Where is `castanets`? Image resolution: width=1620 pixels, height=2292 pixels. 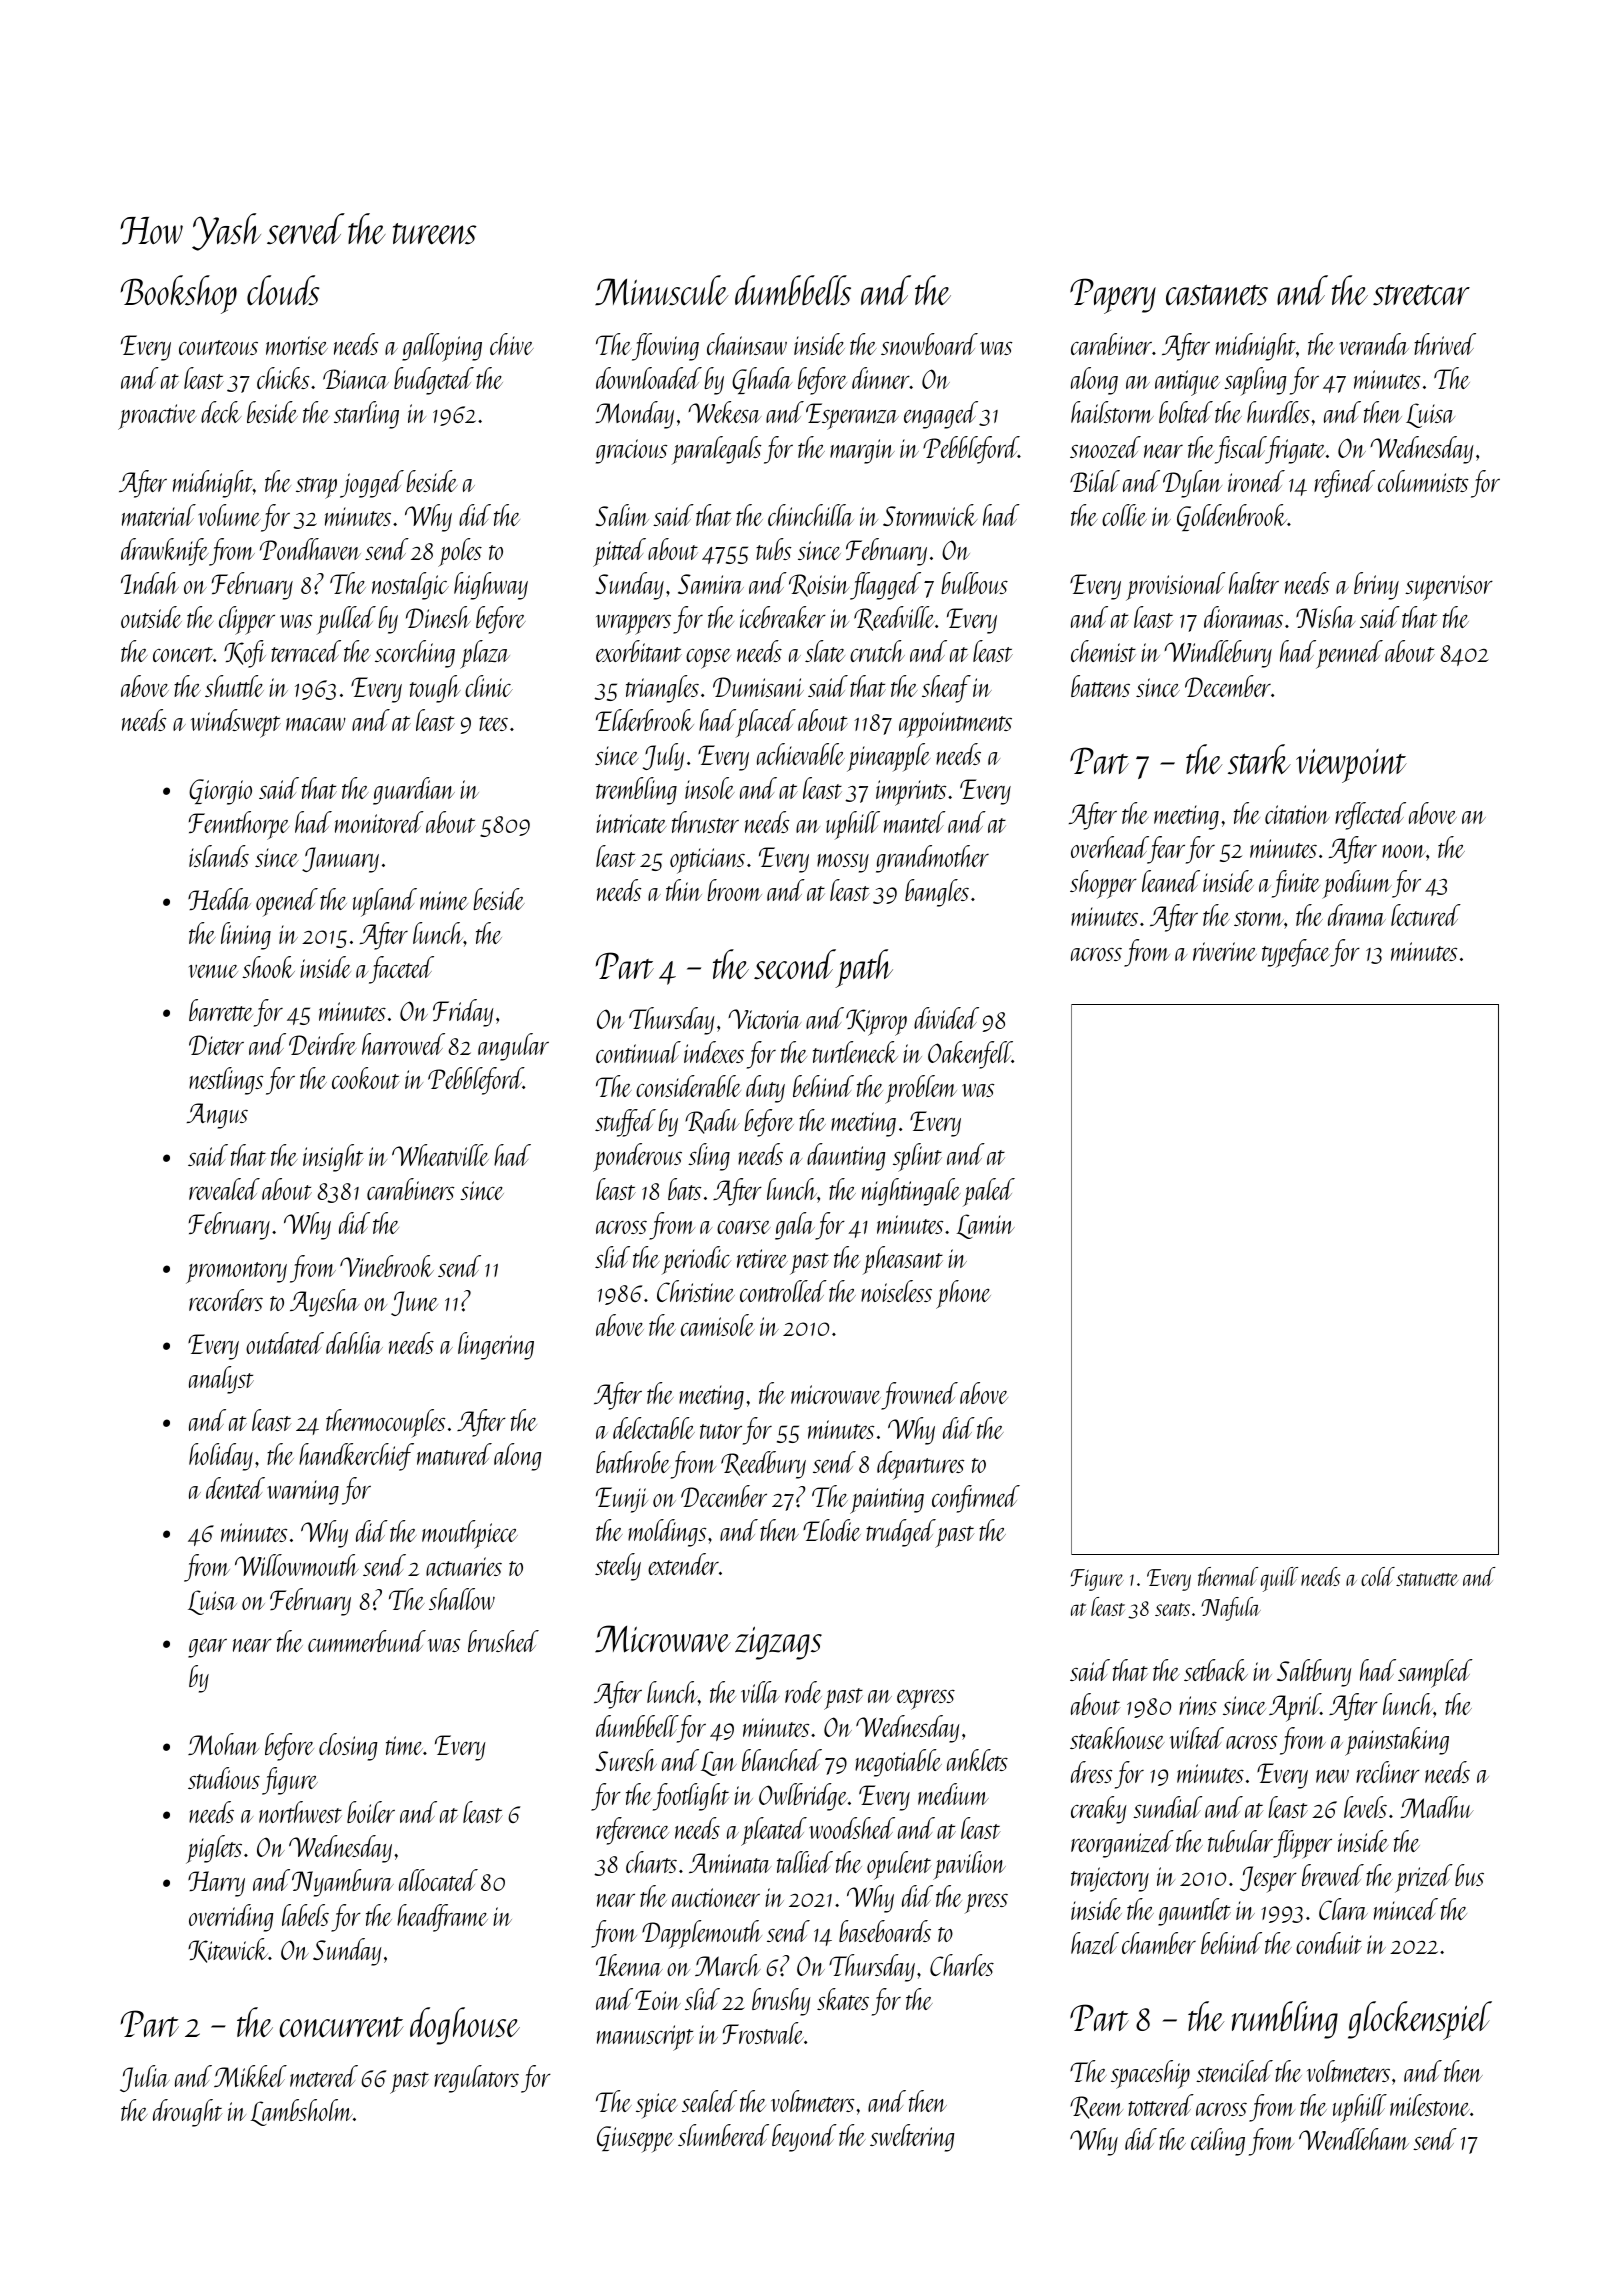
castanets is located at coordinates (1217, 295).
